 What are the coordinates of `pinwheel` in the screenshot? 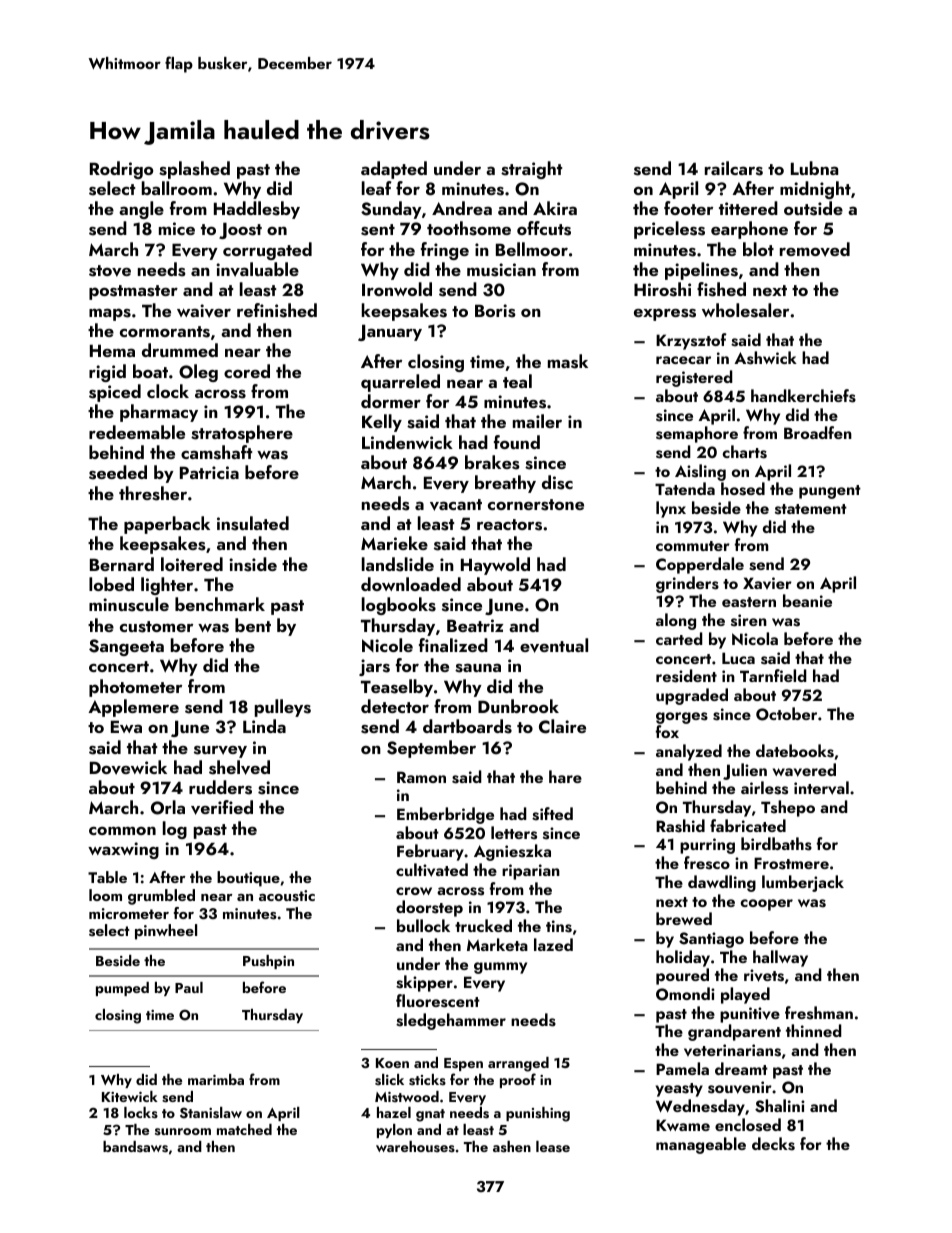 It's located at (166, 932).
